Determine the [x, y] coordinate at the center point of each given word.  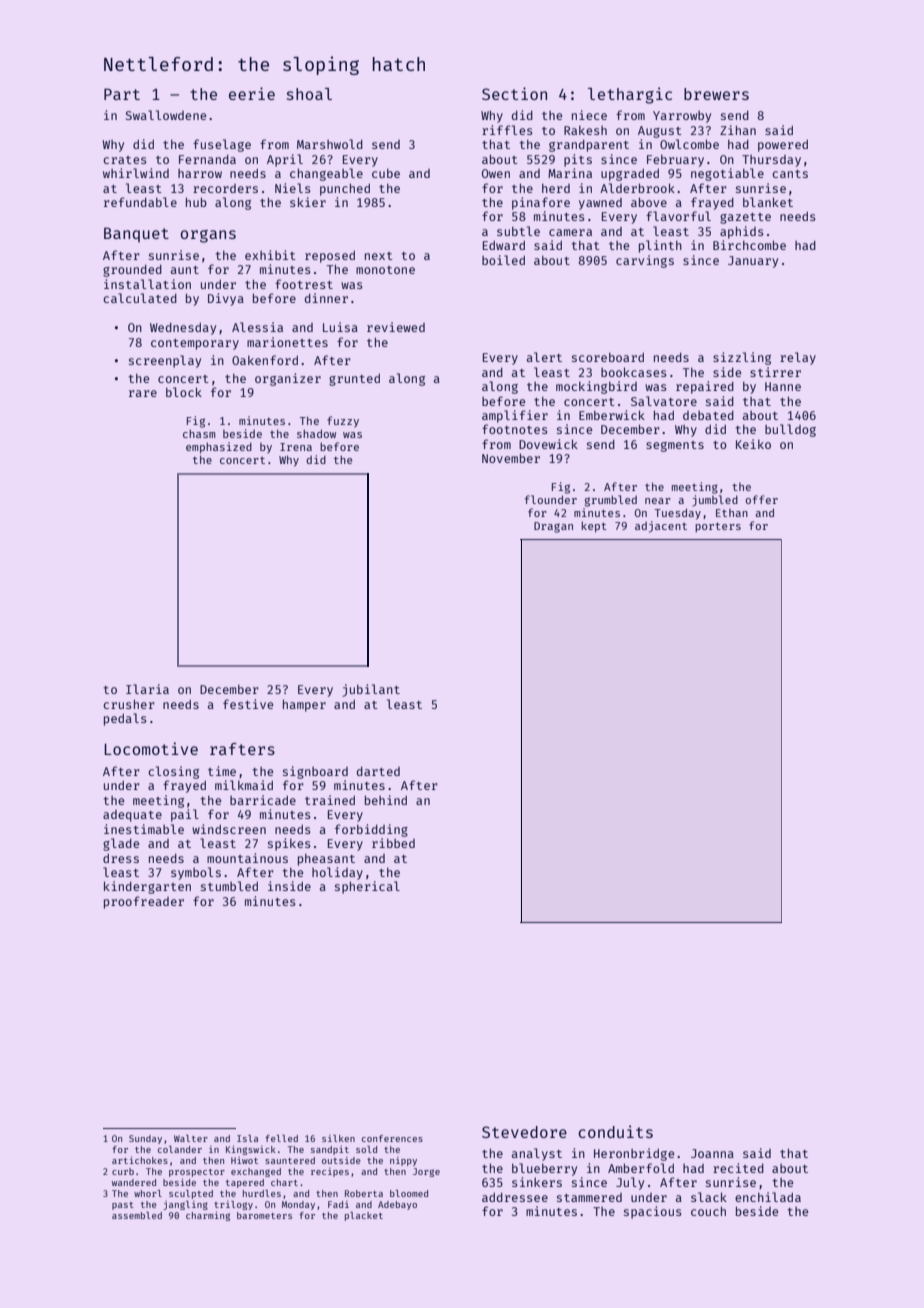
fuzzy [343, 422]
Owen [496, 173]
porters [718, 527]
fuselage [222, 145]
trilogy [233, 1205]
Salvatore [664, 401]
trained [330, 800]
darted [378, 771]
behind [386, 800]
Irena [296, 447]
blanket [768, 202]
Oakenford [265, 360]
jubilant [371, 690]
